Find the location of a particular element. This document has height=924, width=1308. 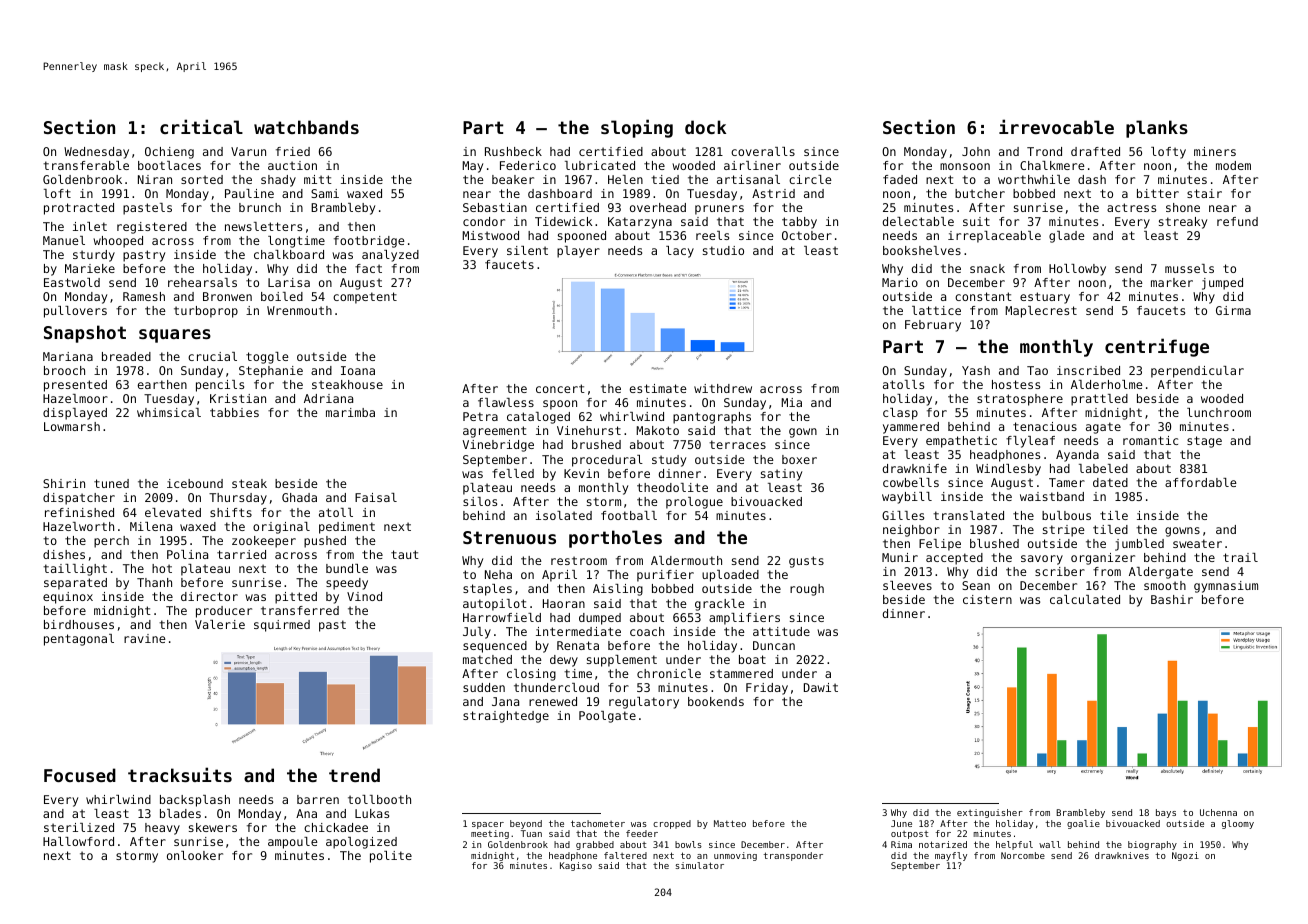

transferable is located at coordinates (86, 165).
